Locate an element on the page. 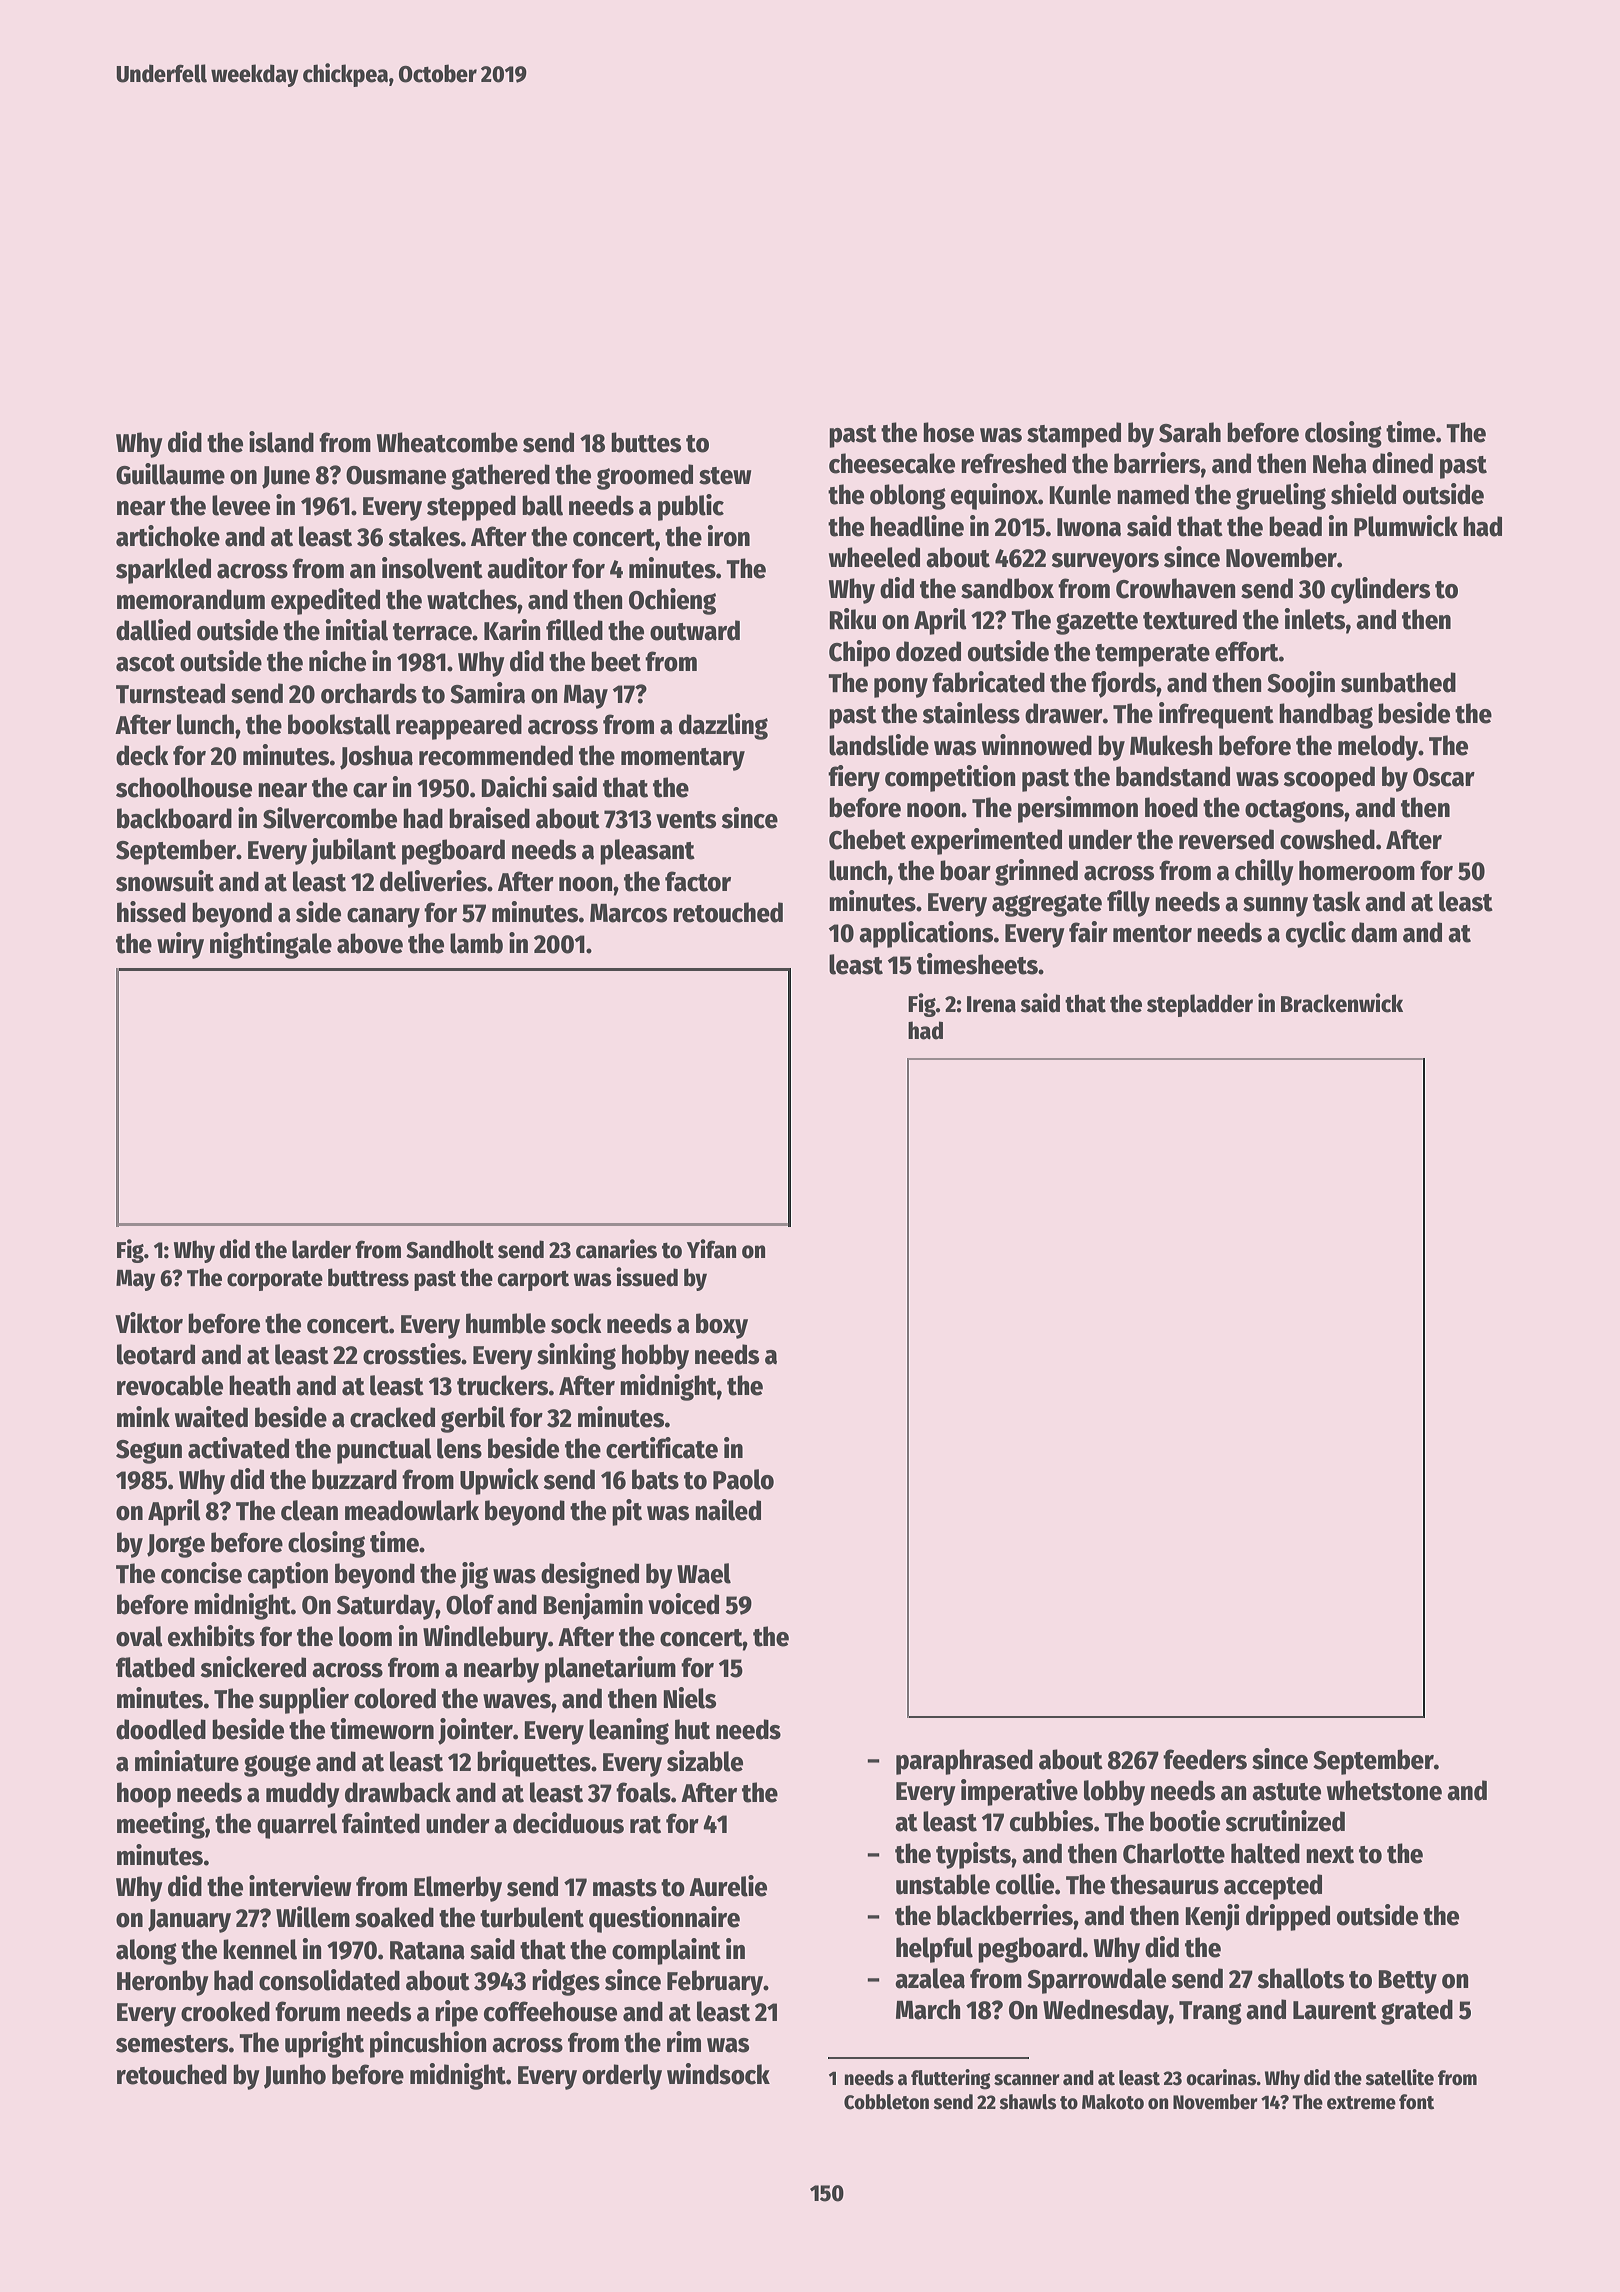 The width and height of the image is (1620, 2292). buttes is located at coordinates (646, 442).
